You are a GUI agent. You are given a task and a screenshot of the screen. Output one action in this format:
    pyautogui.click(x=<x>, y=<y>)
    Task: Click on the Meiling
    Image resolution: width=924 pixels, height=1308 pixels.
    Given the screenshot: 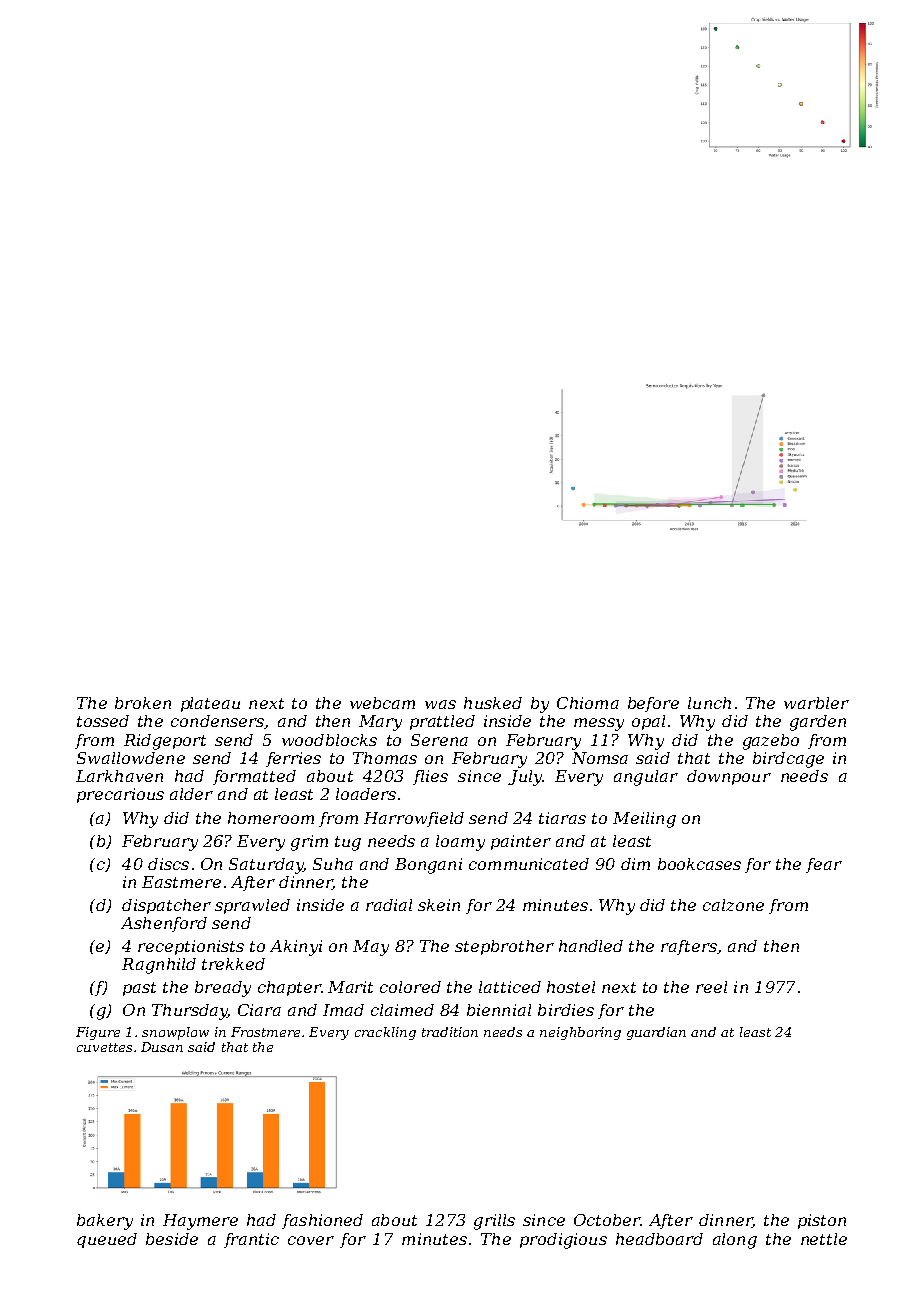 What is the action you would take?
    pyautogui.click(x=644, y=820)
